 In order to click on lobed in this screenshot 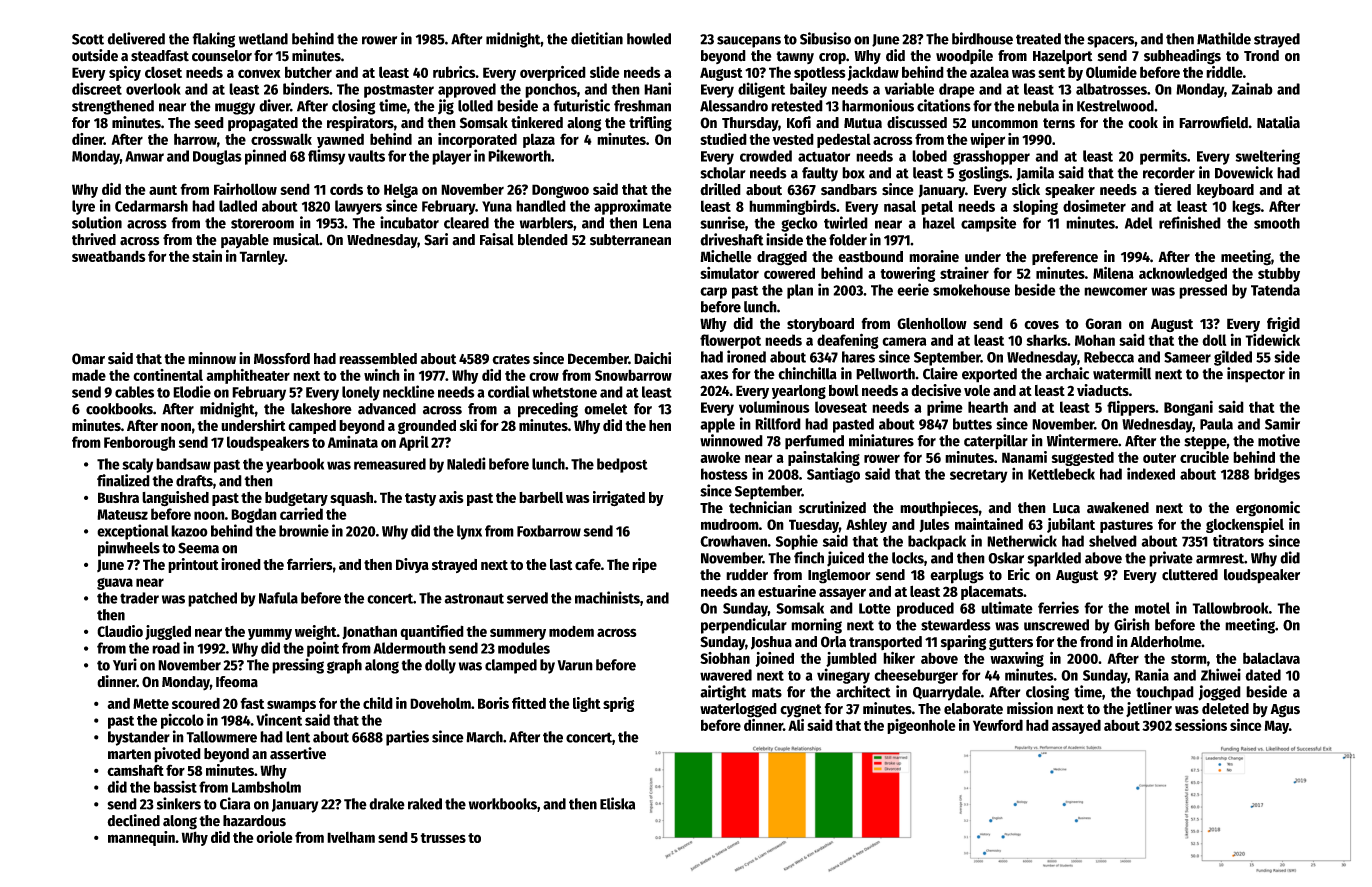, I will do `click(929, 156)`.
